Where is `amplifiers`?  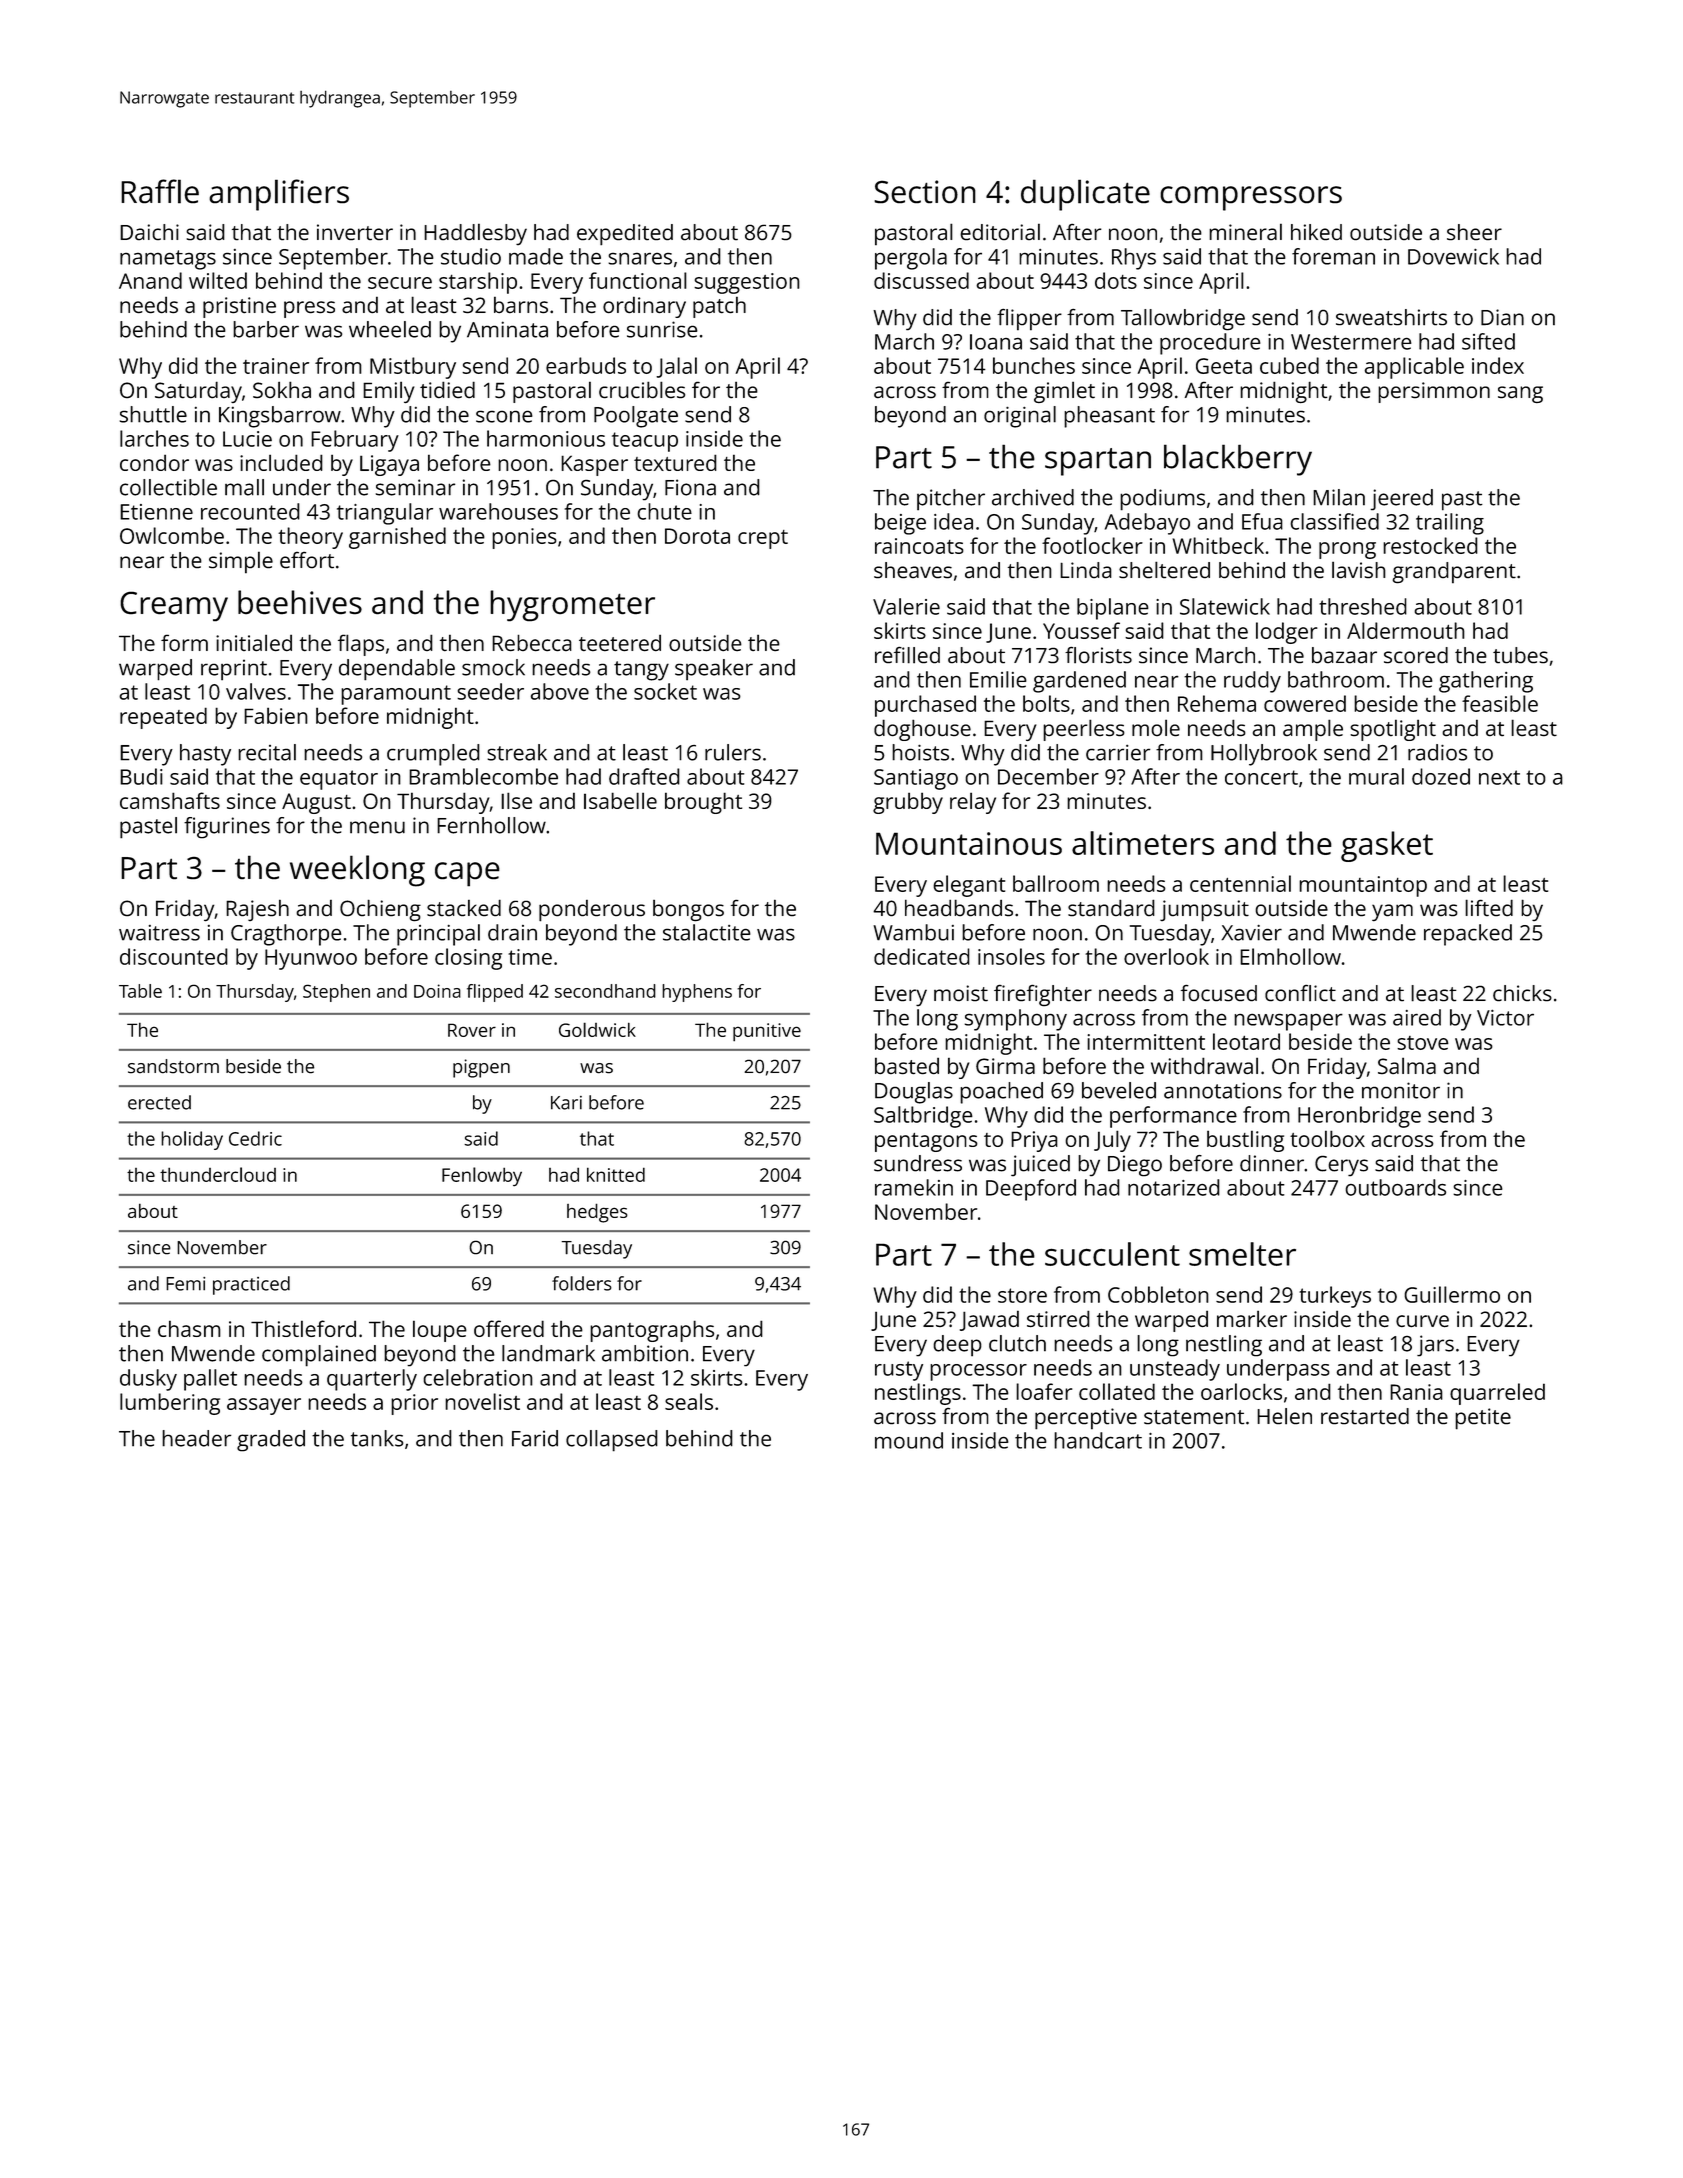 amplifiers is located at coordinates (279, 195).
